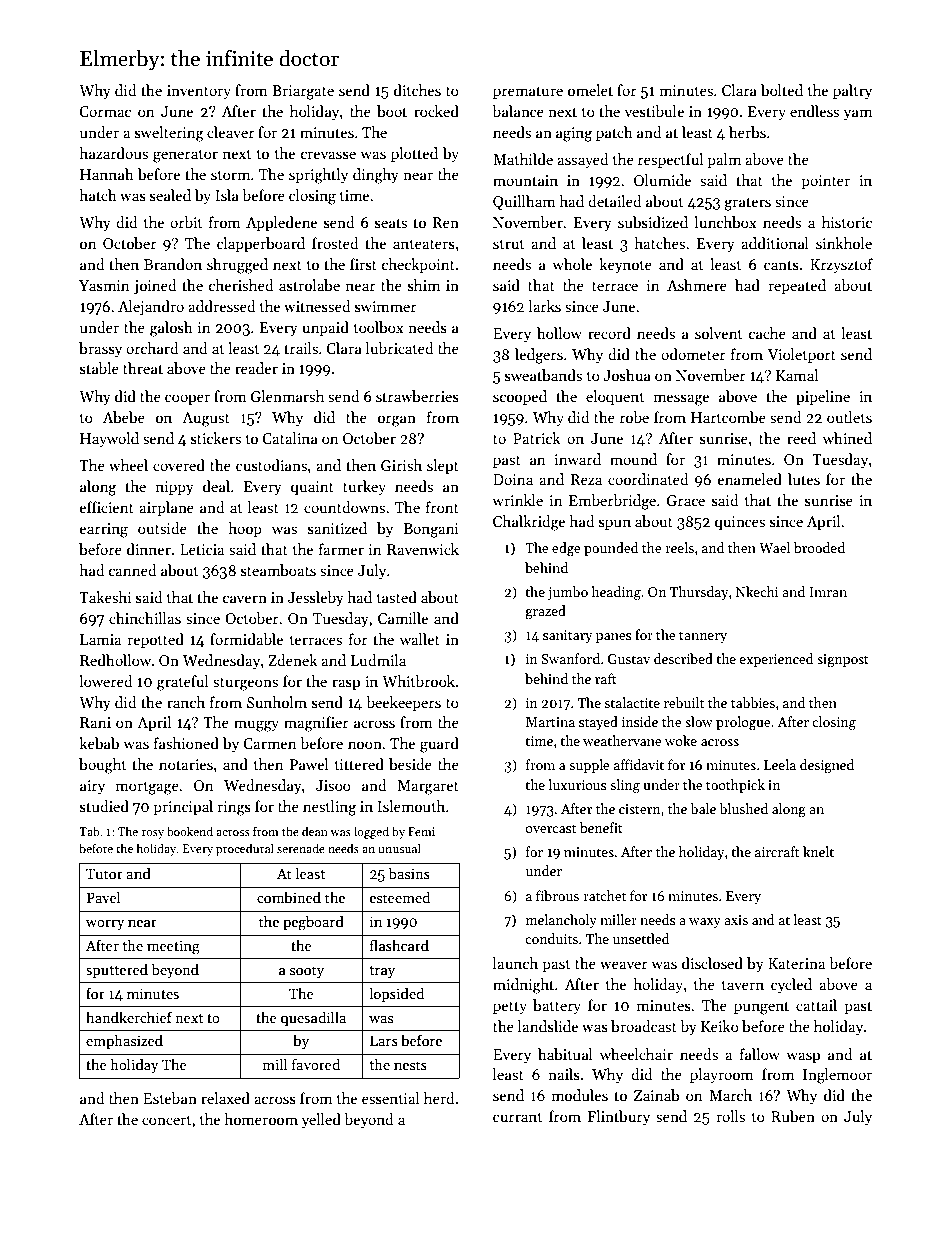 The height and width of the page is (1233, 952). What do you see at coordinates (417, 90) in the page?
I see `ditches` at bounding box center [417, 90].
